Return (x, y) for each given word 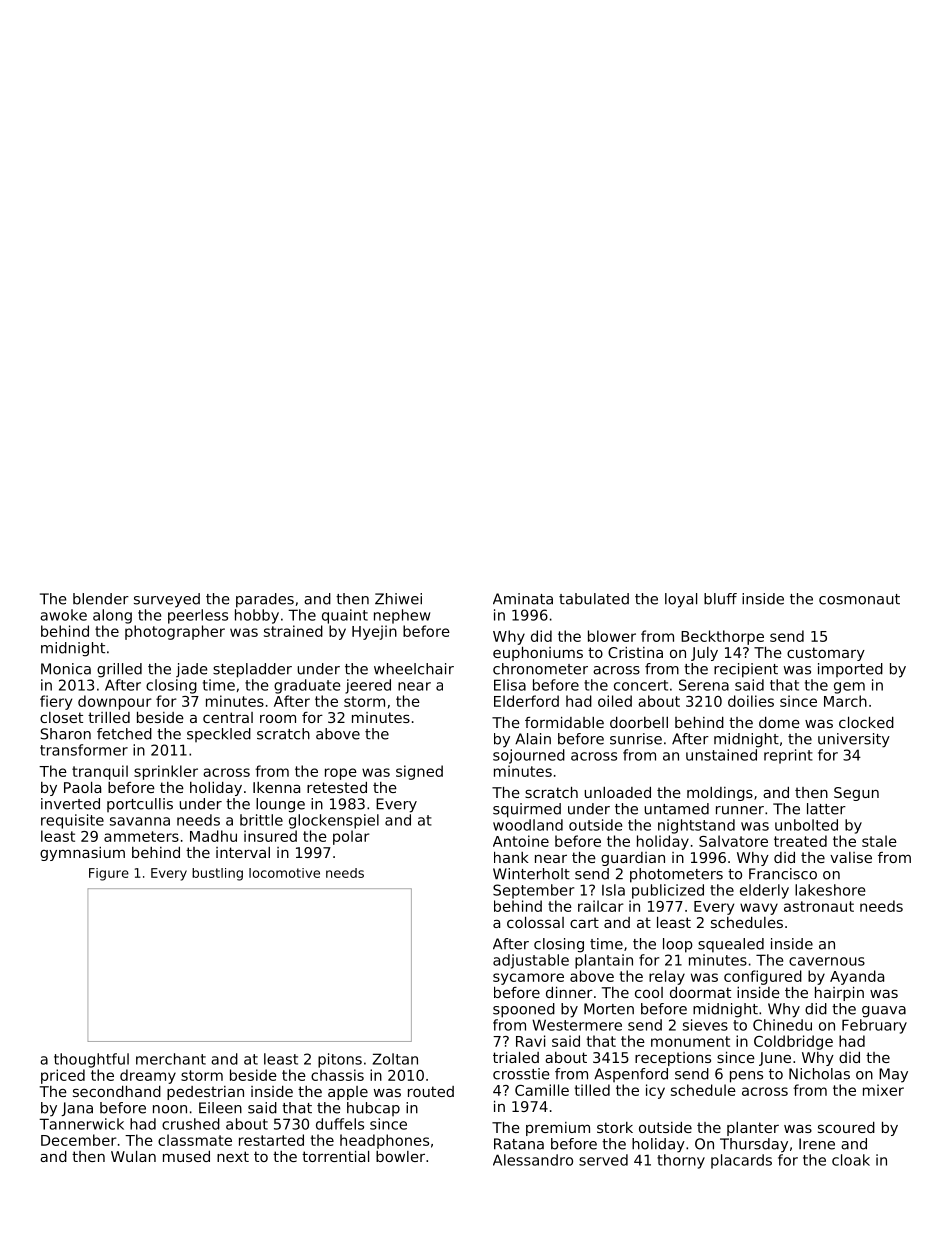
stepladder (252, 670)
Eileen (220, 1108)
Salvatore (733, 841)
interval (243, 852)
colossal (535, 922)
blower (612, 636)
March (845, 701)
